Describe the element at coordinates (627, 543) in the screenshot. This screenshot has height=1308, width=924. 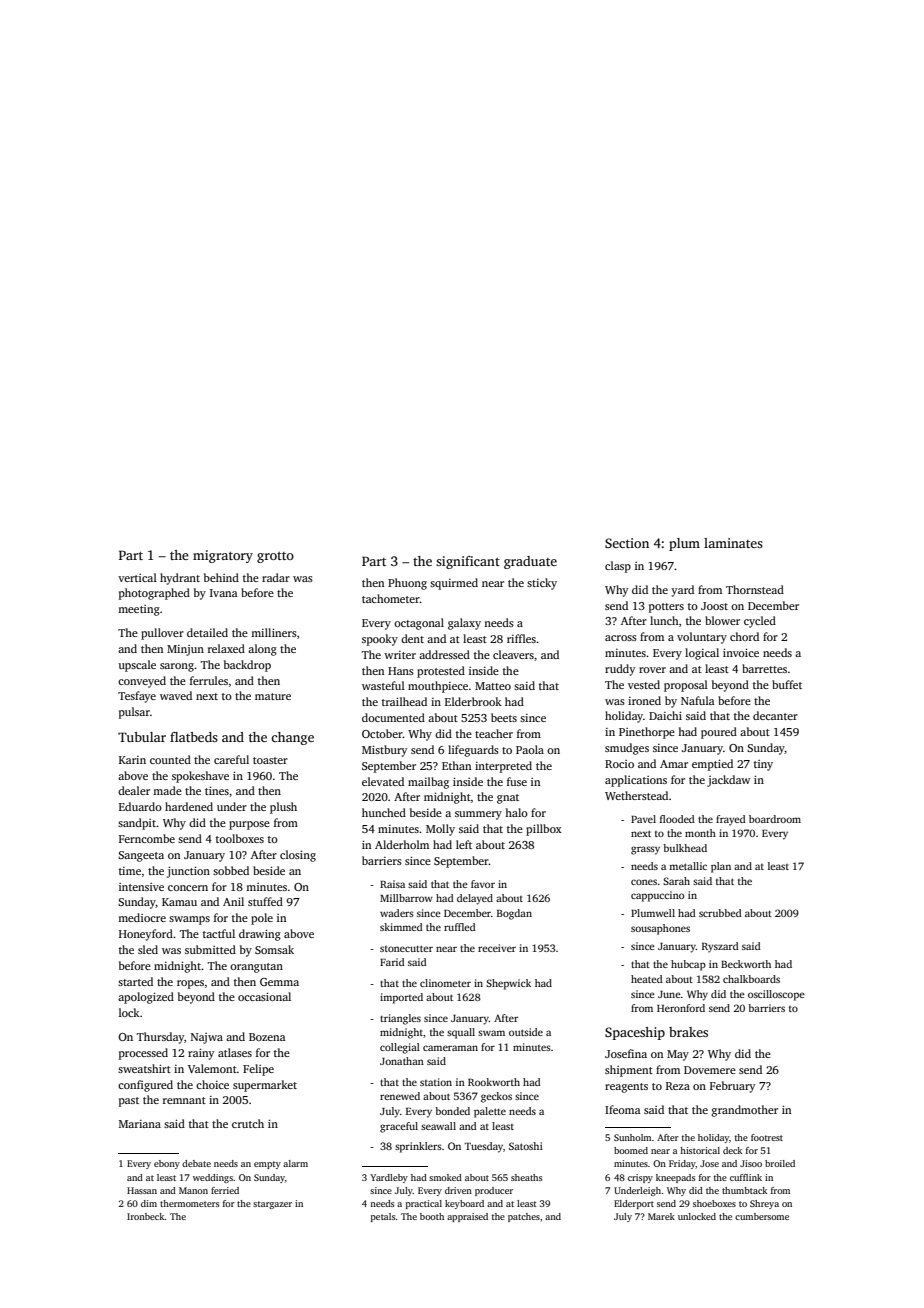
I see `Section` at that location.
